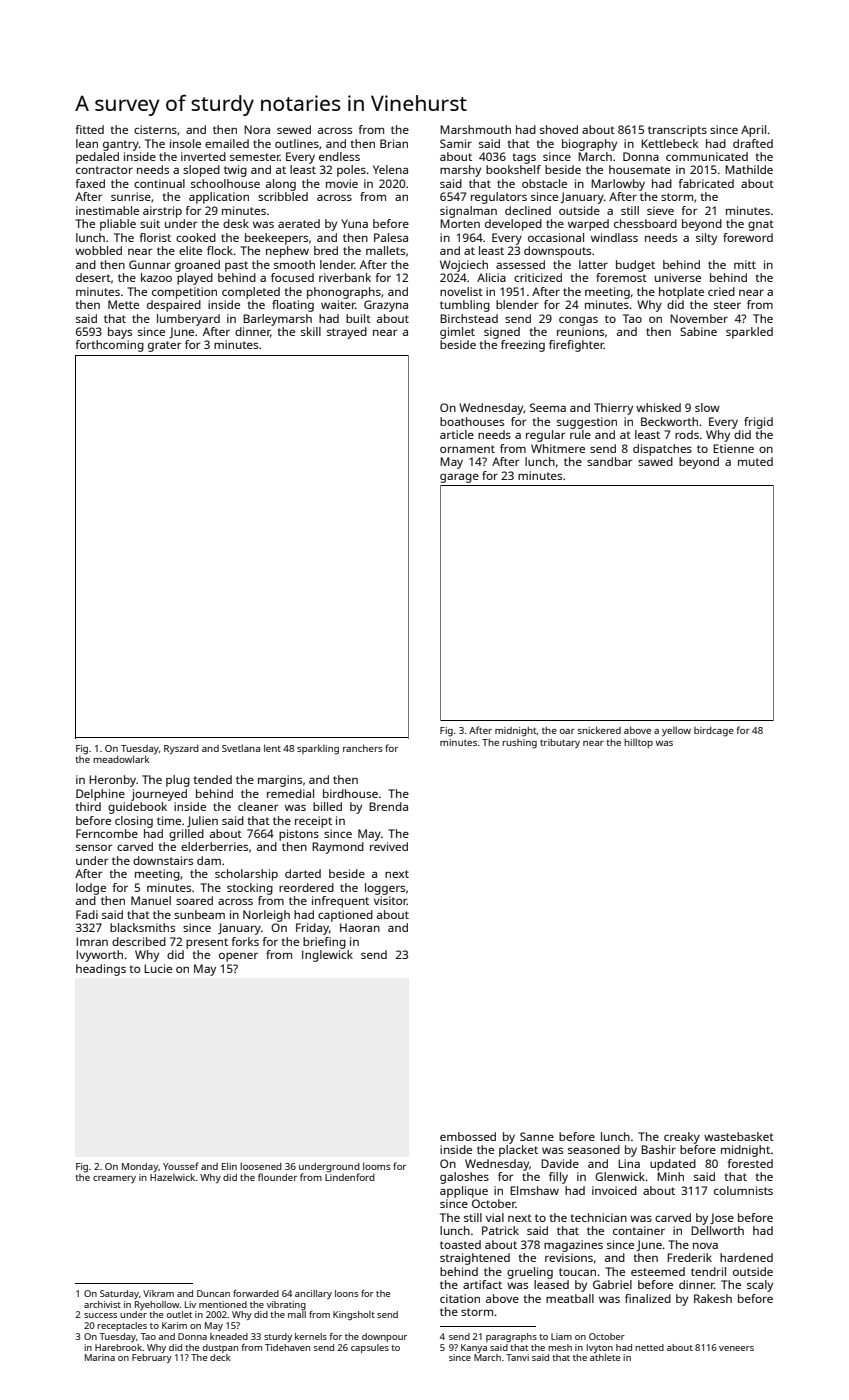 This screenshot has height=1400, width=849. What do you see at coordinates (736, 1348) in the screenshot?
I see `veneers` at bounding box center [736, 1348].
